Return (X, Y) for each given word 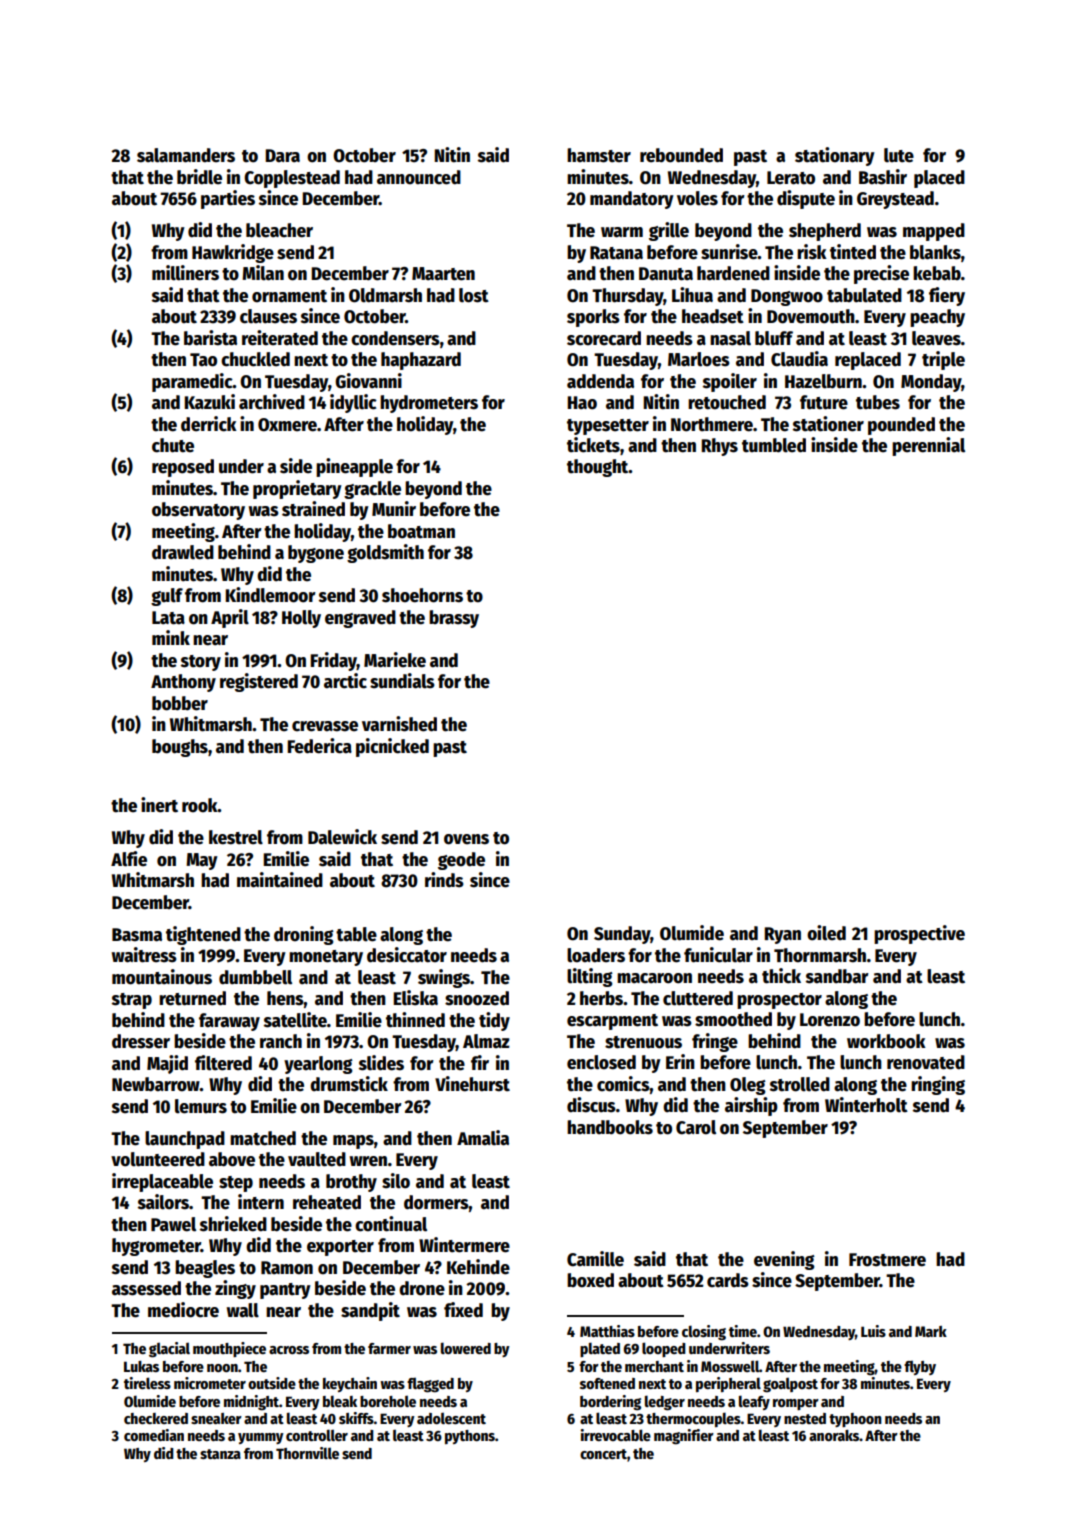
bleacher (279, 230)
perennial (928, 446)
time (743, 1331)
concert (603, 1454)
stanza (220, 1454)
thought (598, 468)
